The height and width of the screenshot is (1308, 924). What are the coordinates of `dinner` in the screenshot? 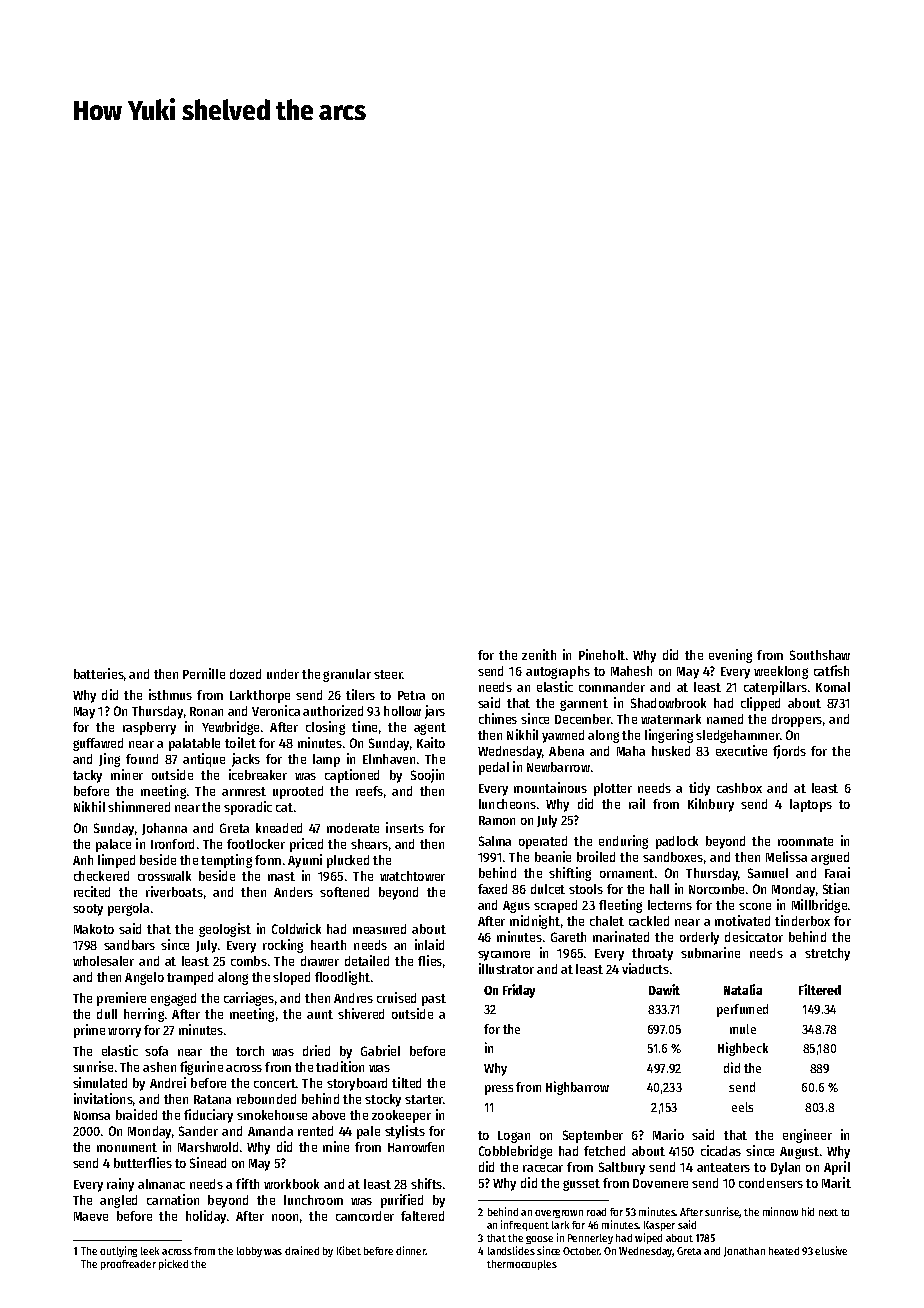 It's located at (411, 1250).
